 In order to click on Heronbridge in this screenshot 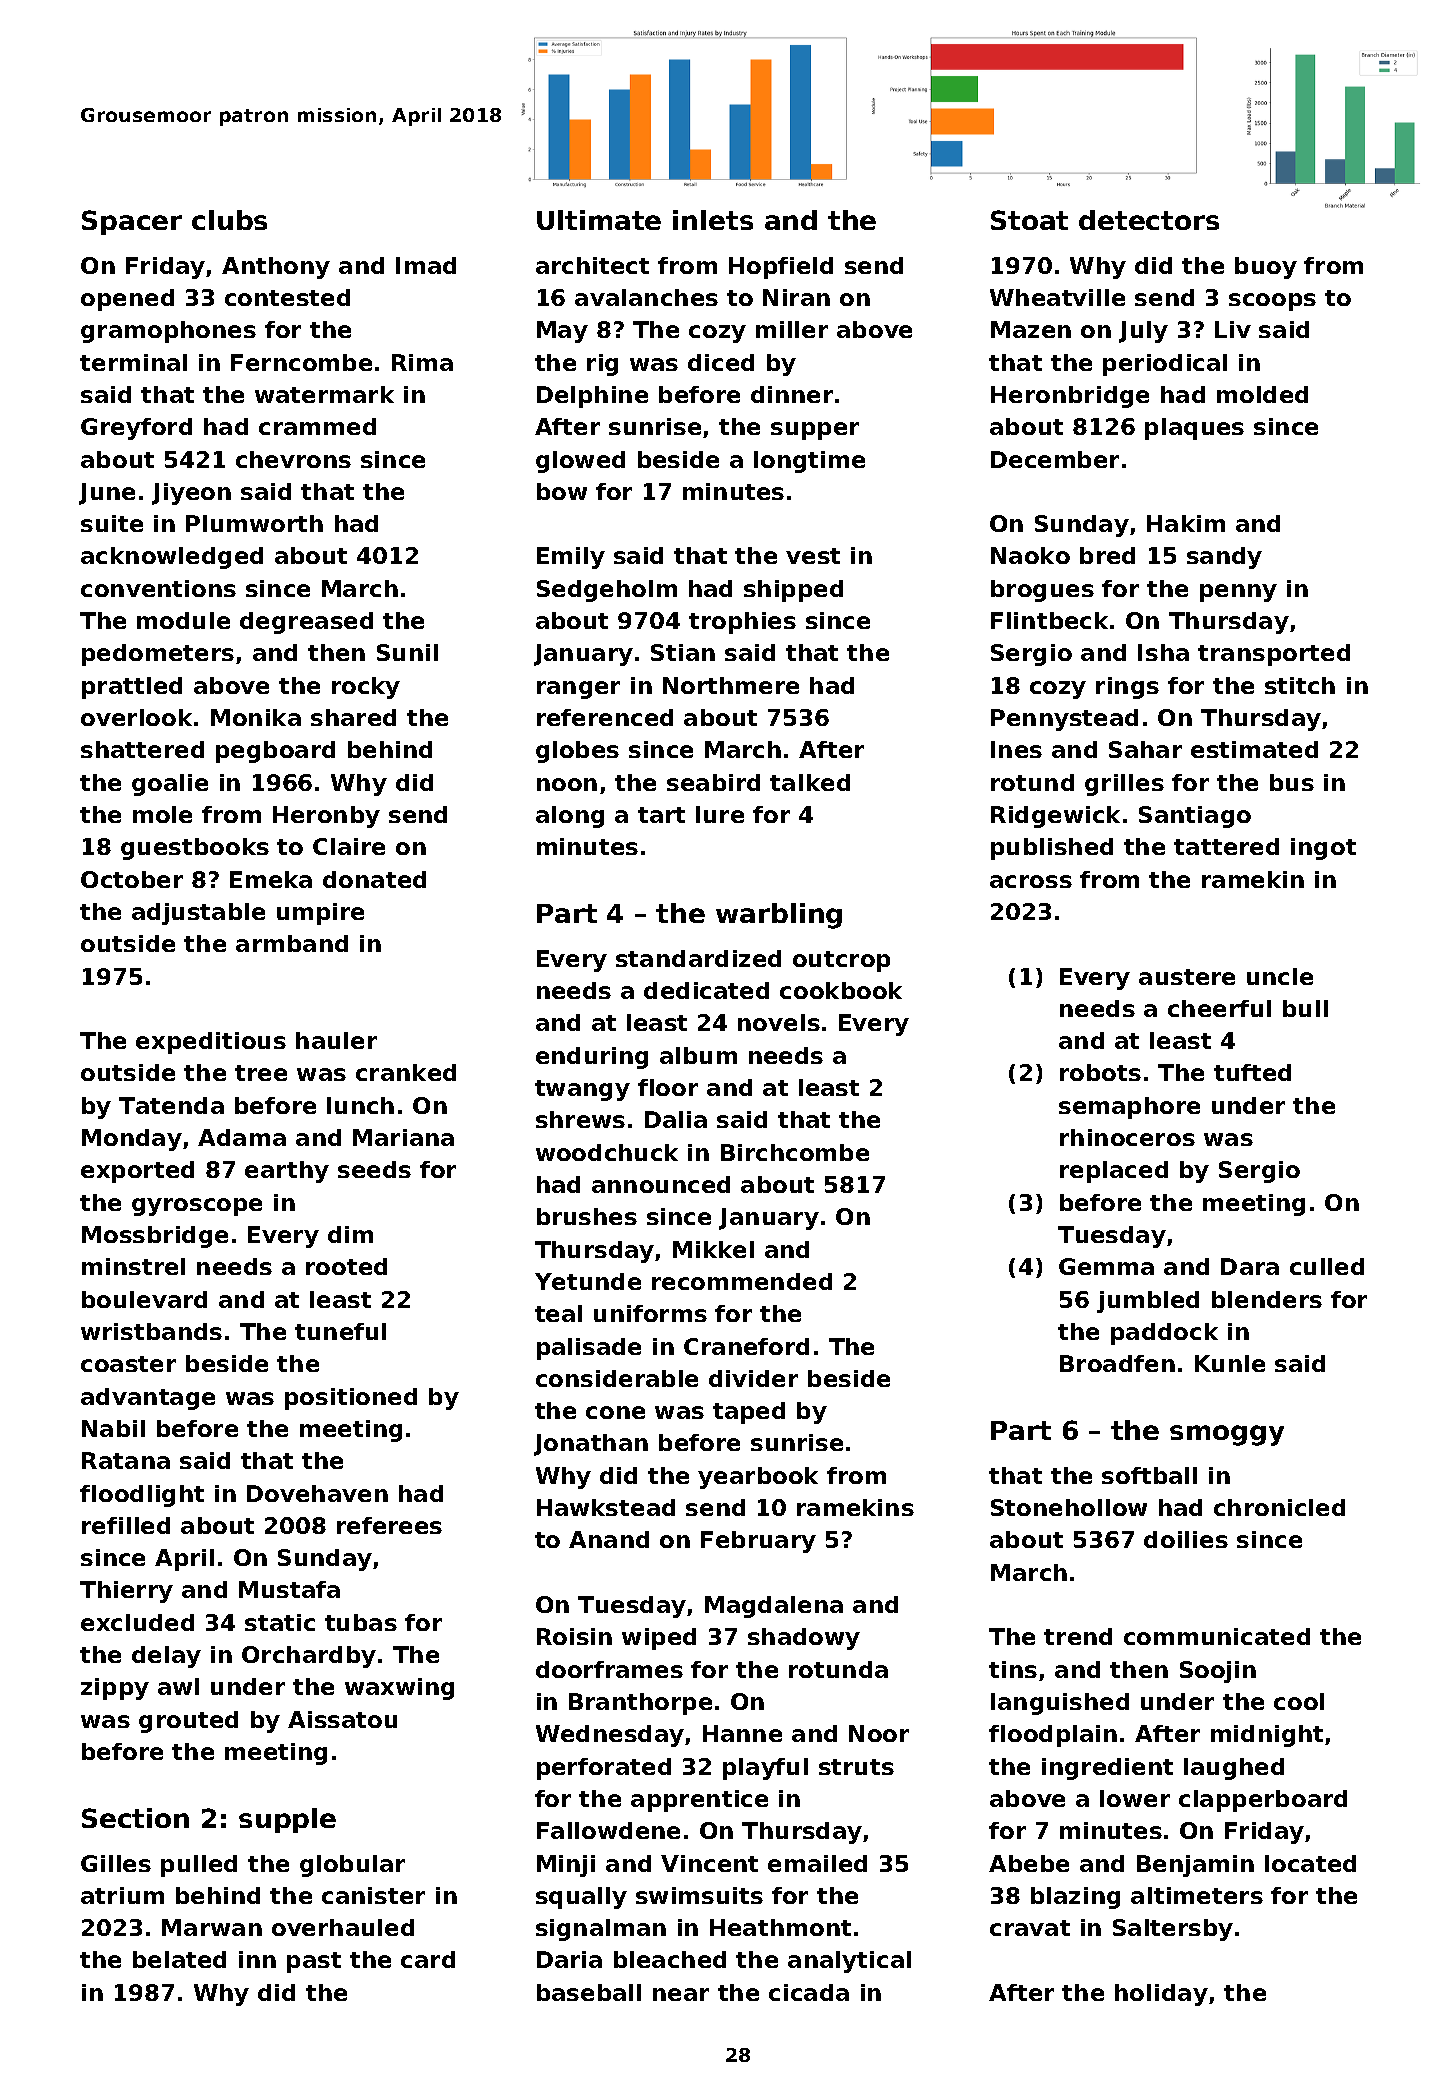, I will do `click(1070, 397)`.
